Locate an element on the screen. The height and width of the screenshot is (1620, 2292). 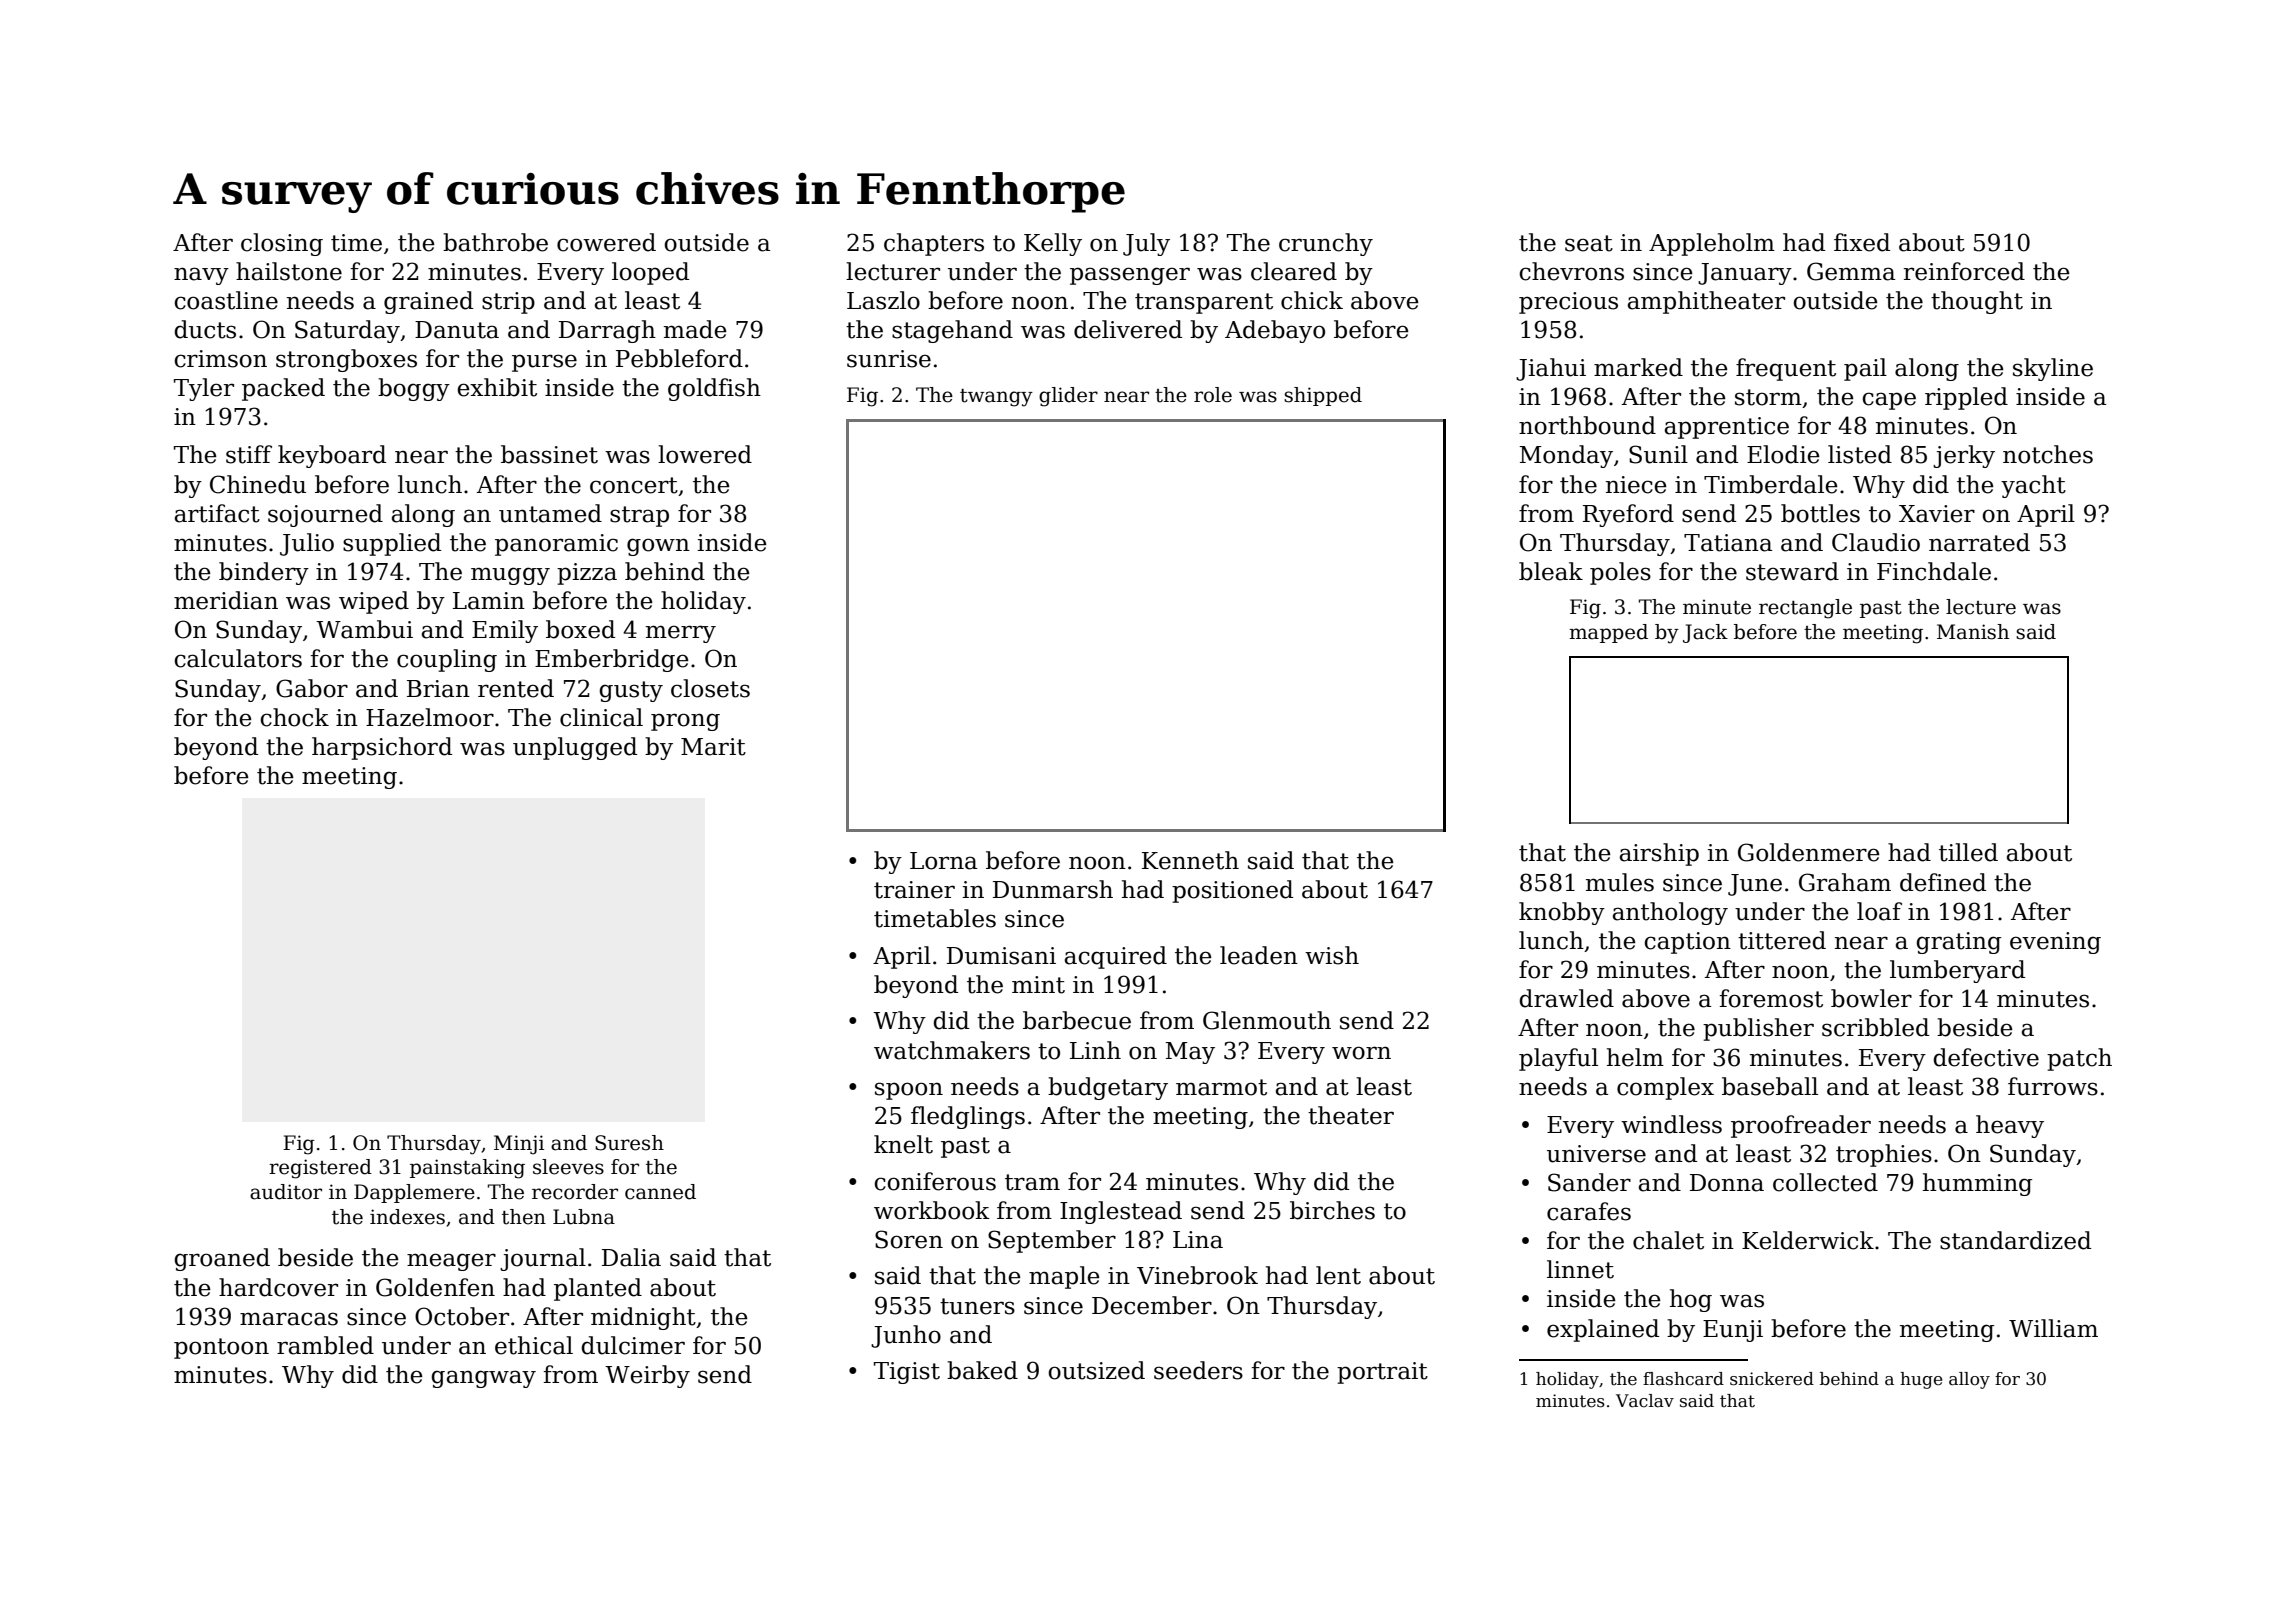
gangway is located at coordinates (484, 1379).
